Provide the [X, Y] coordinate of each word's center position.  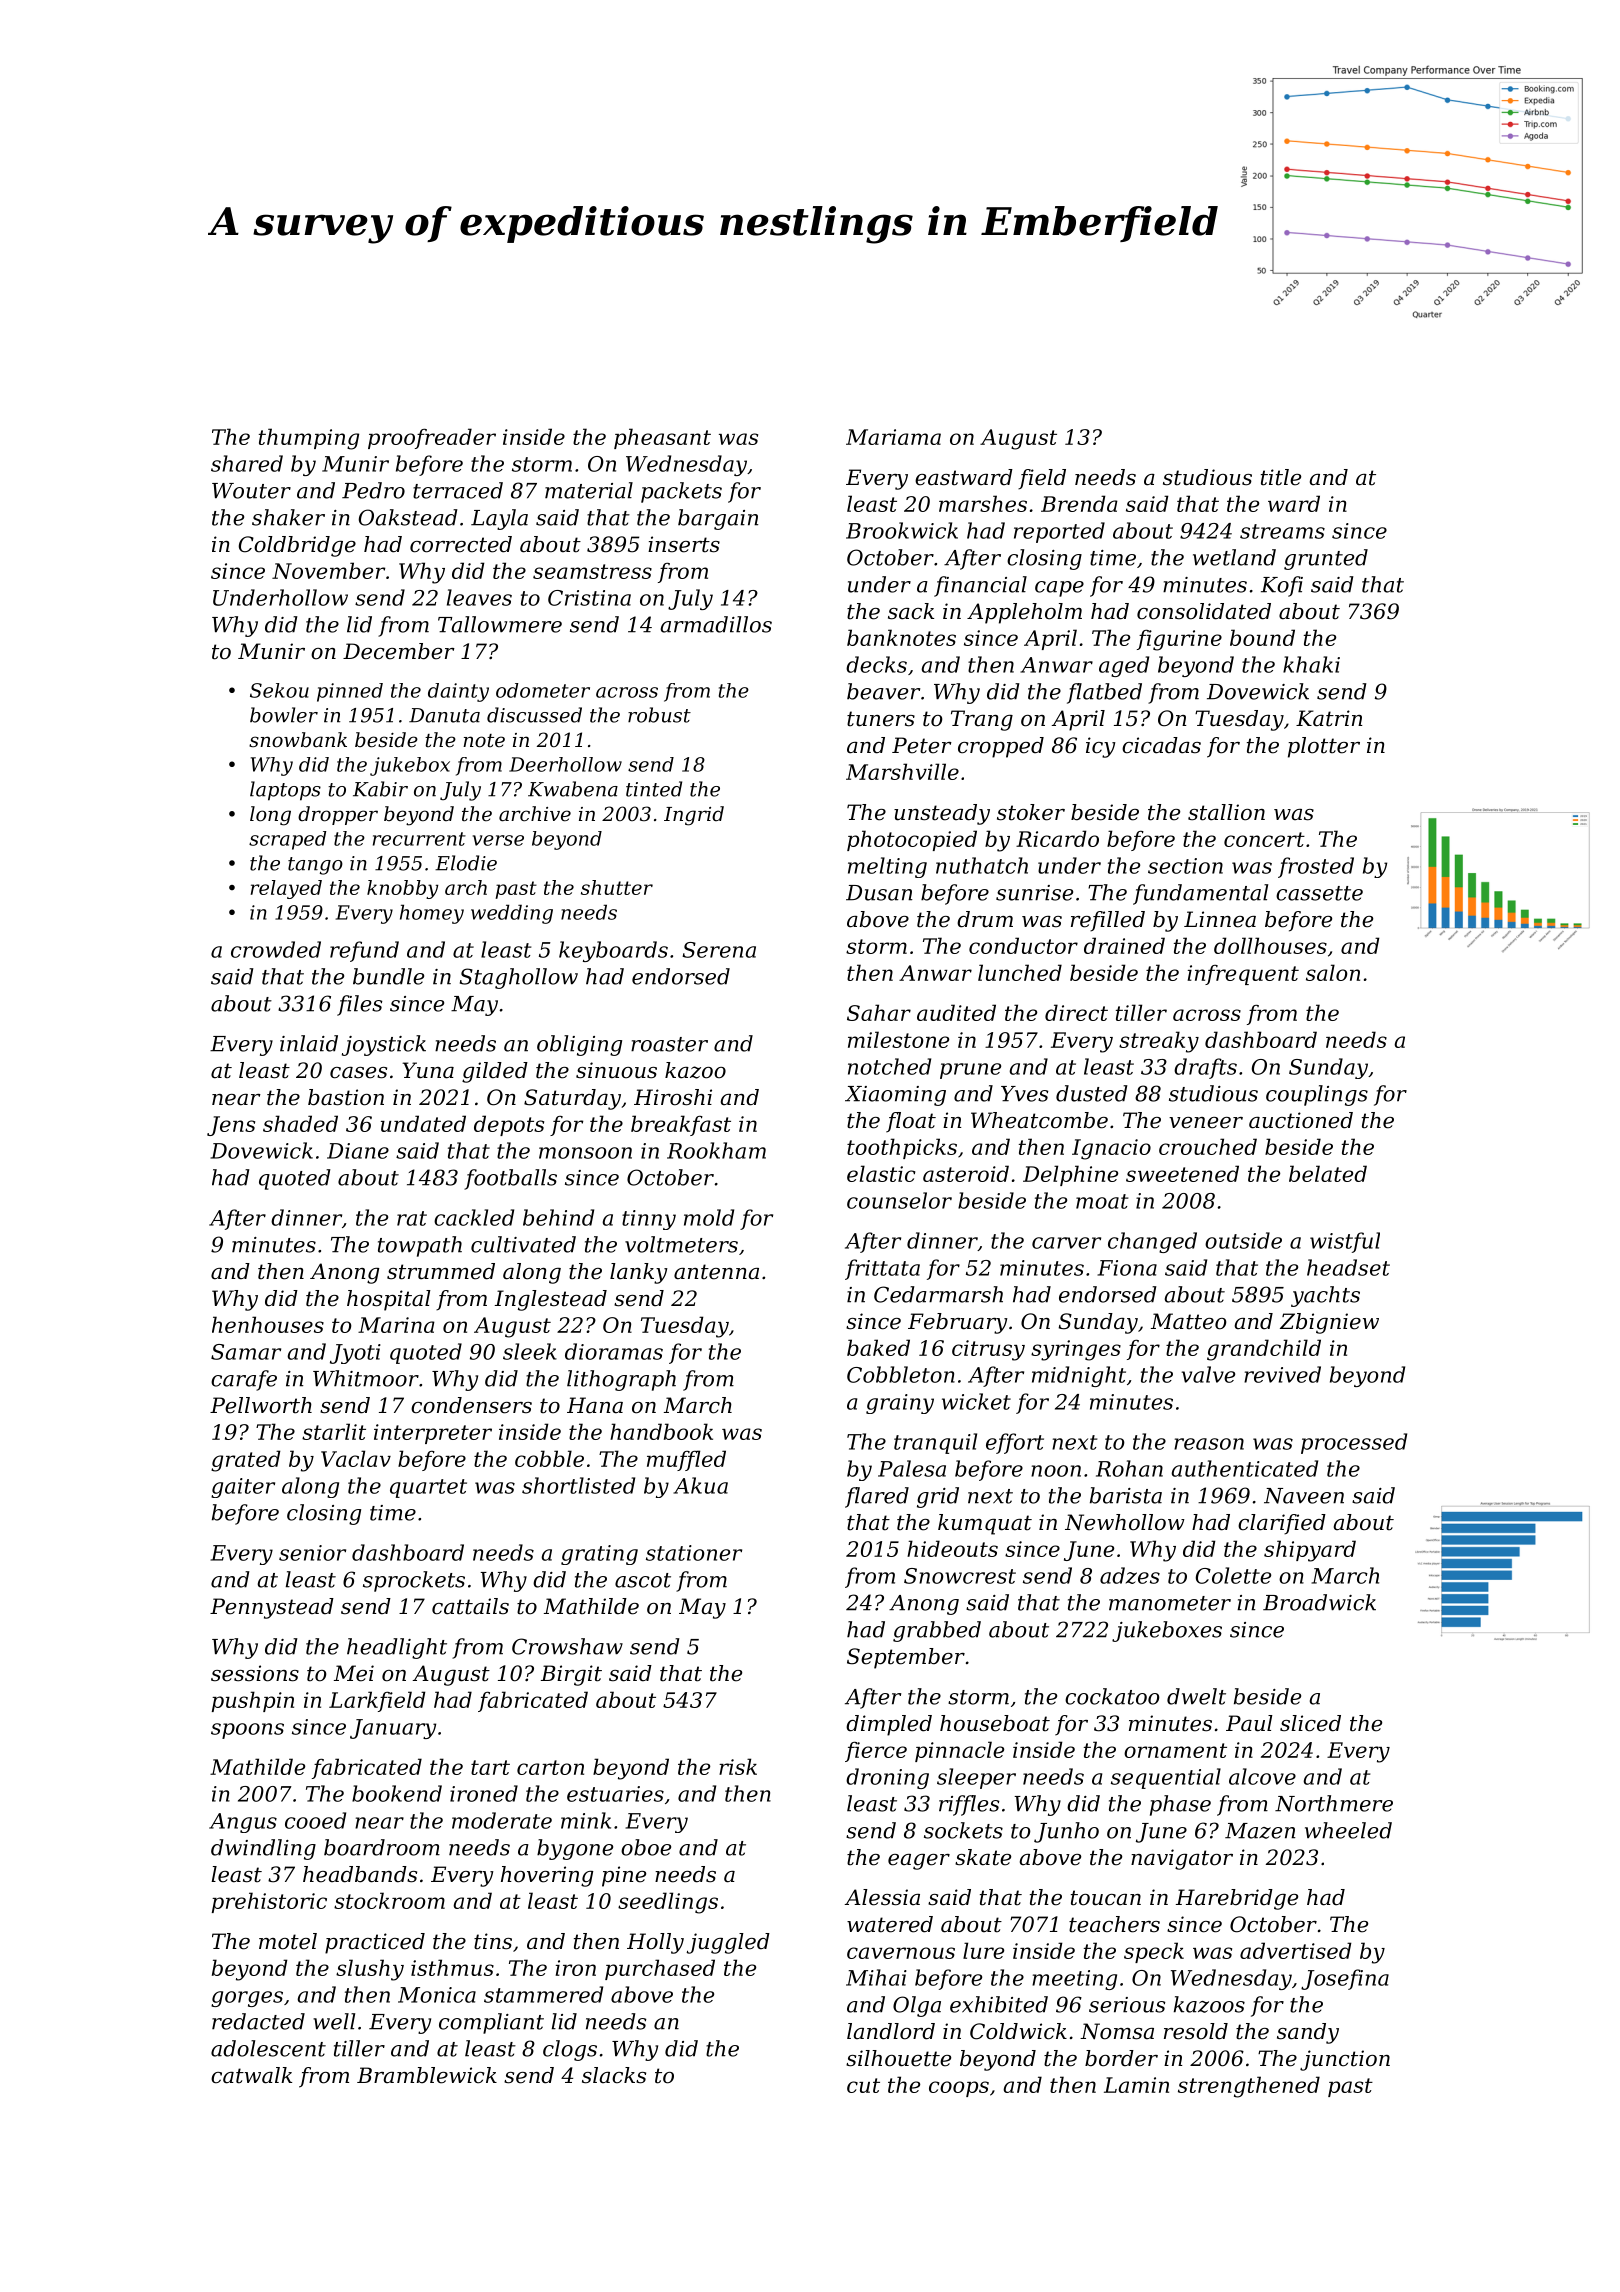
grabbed [937, 1631]
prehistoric [269, 1902]
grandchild [1264, 1350]
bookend [397, 1793]
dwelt [1196, 1696]
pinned [350, 692]
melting [887, 867]
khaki [1311, 664]
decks [876, 664]
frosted [1316, 867]
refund [364, 951]
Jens [231, 1126]
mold [709, 1217]
